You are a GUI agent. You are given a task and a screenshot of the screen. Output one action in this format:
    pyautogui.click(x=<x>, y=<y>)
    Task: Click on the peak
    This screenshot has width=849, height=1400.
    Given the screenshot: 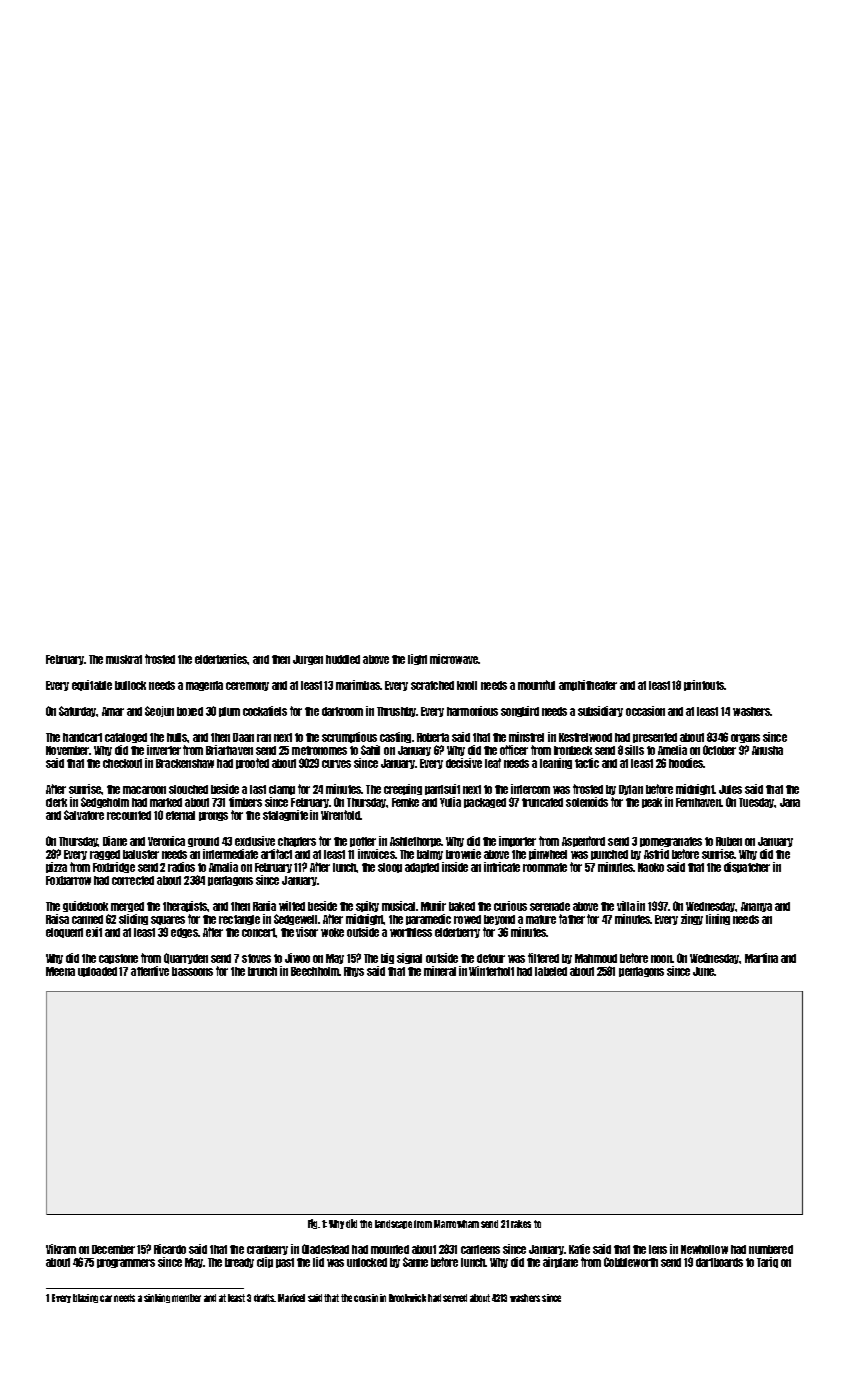 What is the action you would take?
    pyautogui.click(x=652, y=803)
